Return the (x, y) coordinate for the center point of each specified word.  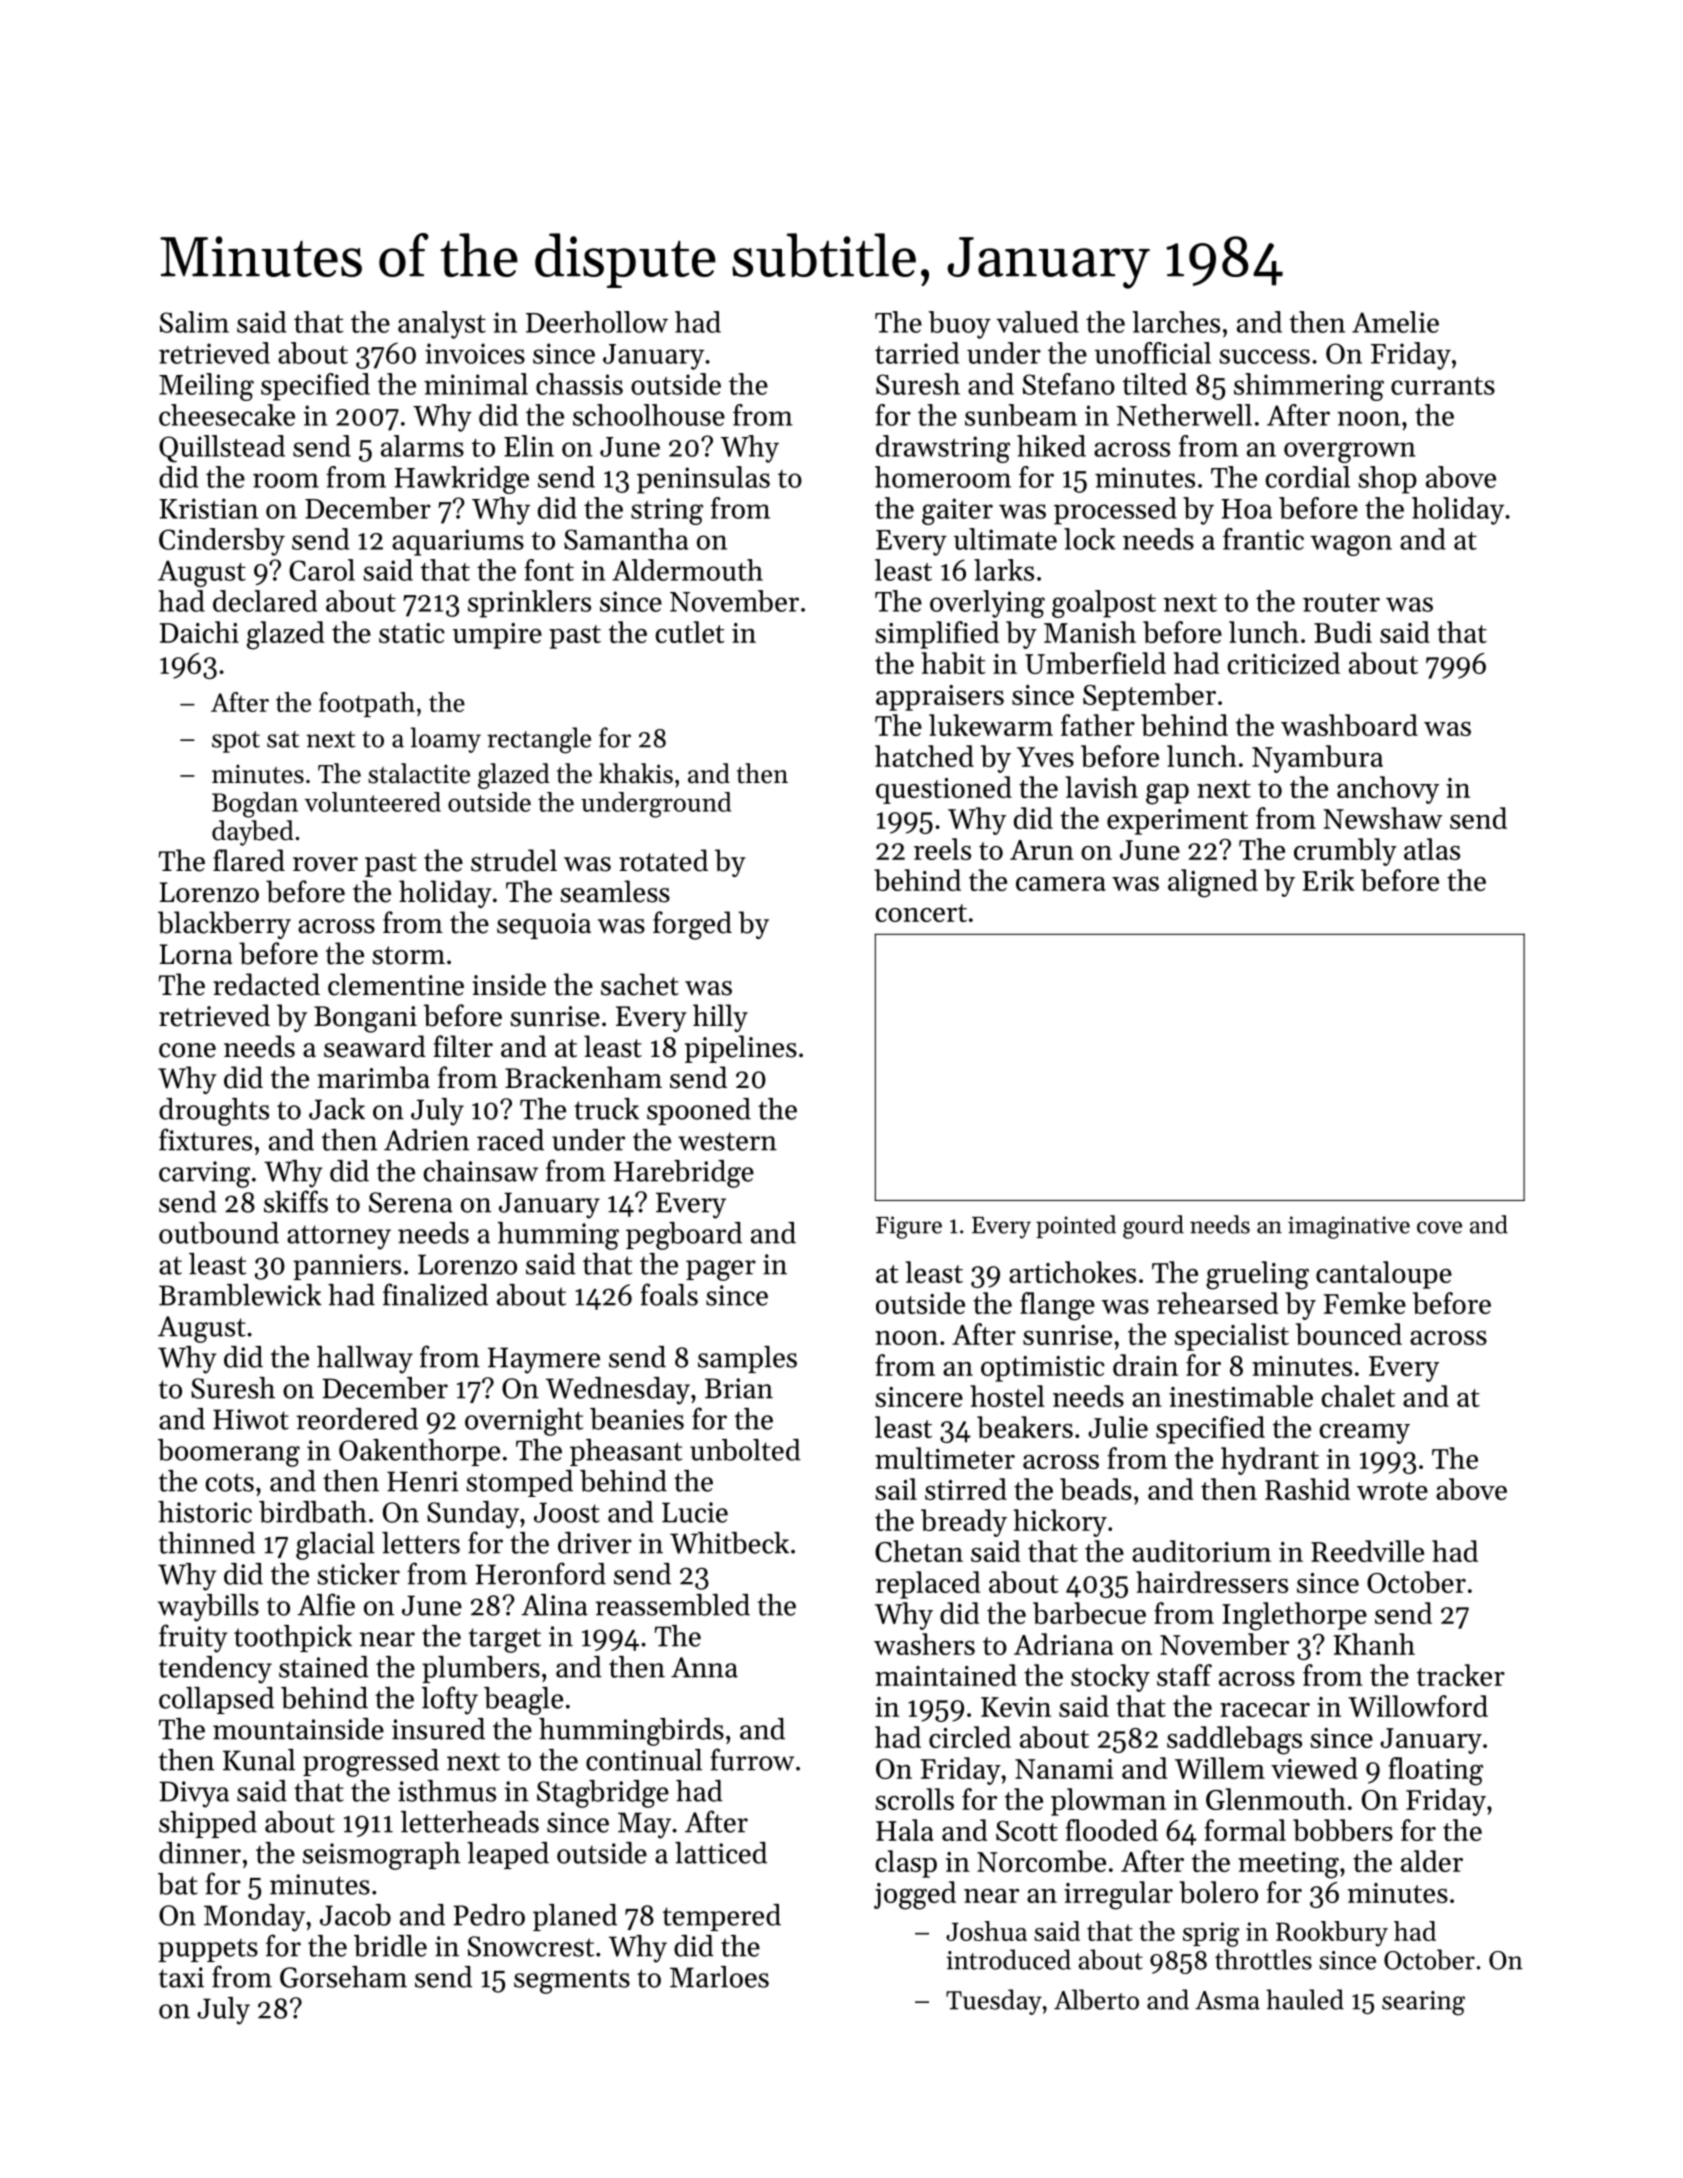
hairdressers (1212, 1582)
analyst (442, 325)
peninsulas (703, 480)
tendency (215, 1670)
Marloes (719, 1977)
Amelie (1395, 322)
